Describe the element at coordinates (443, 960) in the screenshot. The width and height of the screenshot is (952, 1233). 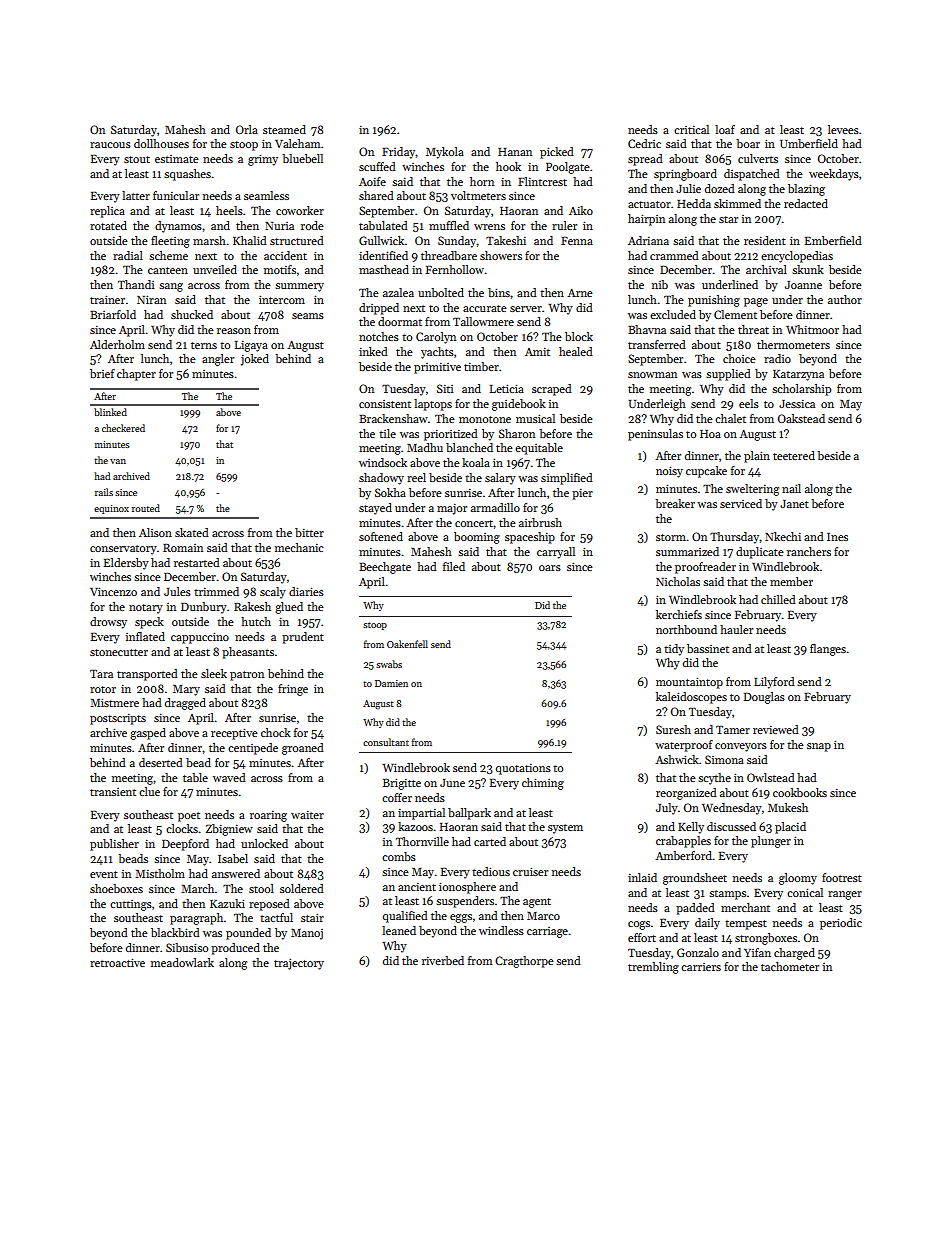
I see `riverbed` at that location.
